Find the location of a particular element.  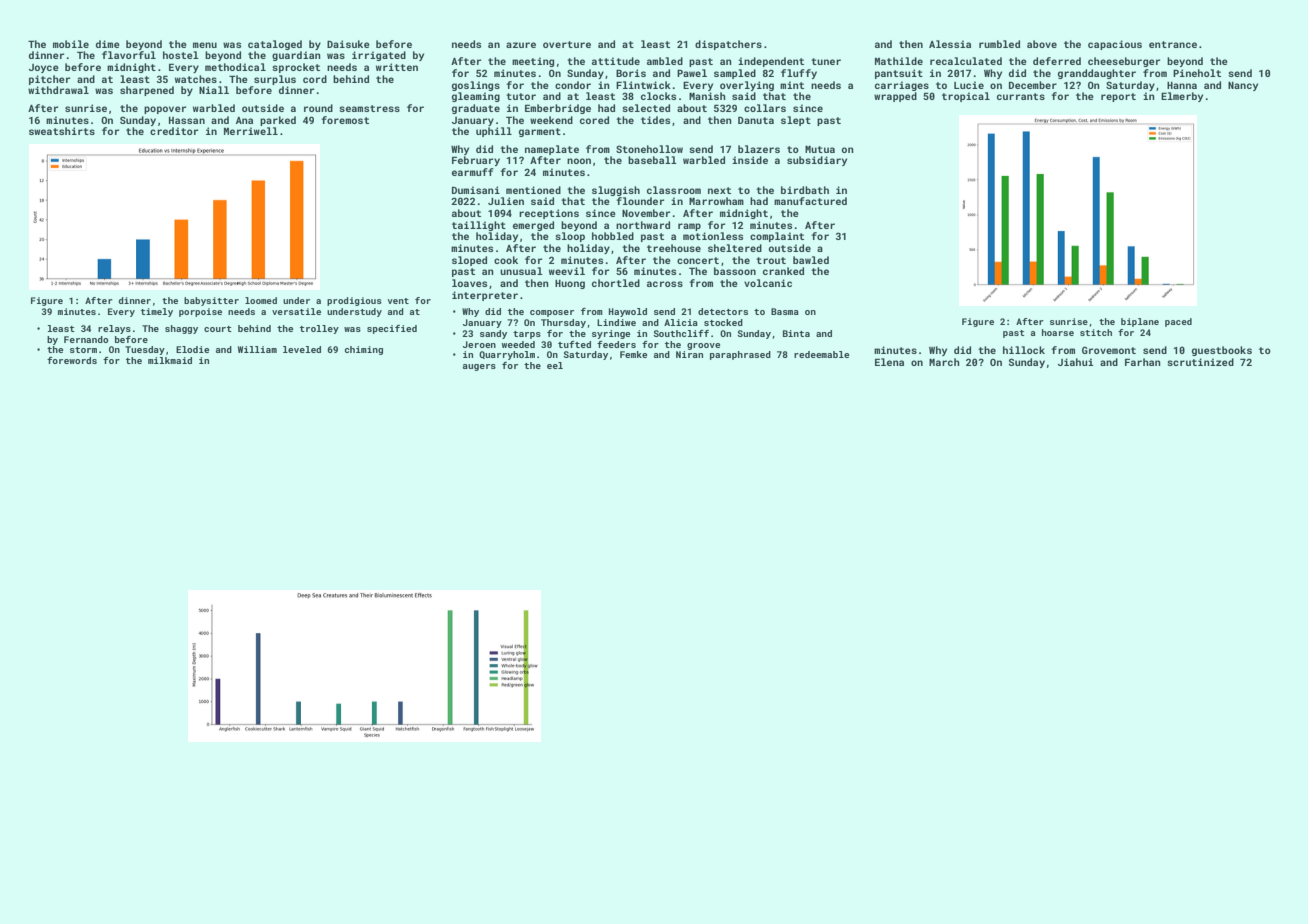

Mutua is located at coordinates (820, 149).
